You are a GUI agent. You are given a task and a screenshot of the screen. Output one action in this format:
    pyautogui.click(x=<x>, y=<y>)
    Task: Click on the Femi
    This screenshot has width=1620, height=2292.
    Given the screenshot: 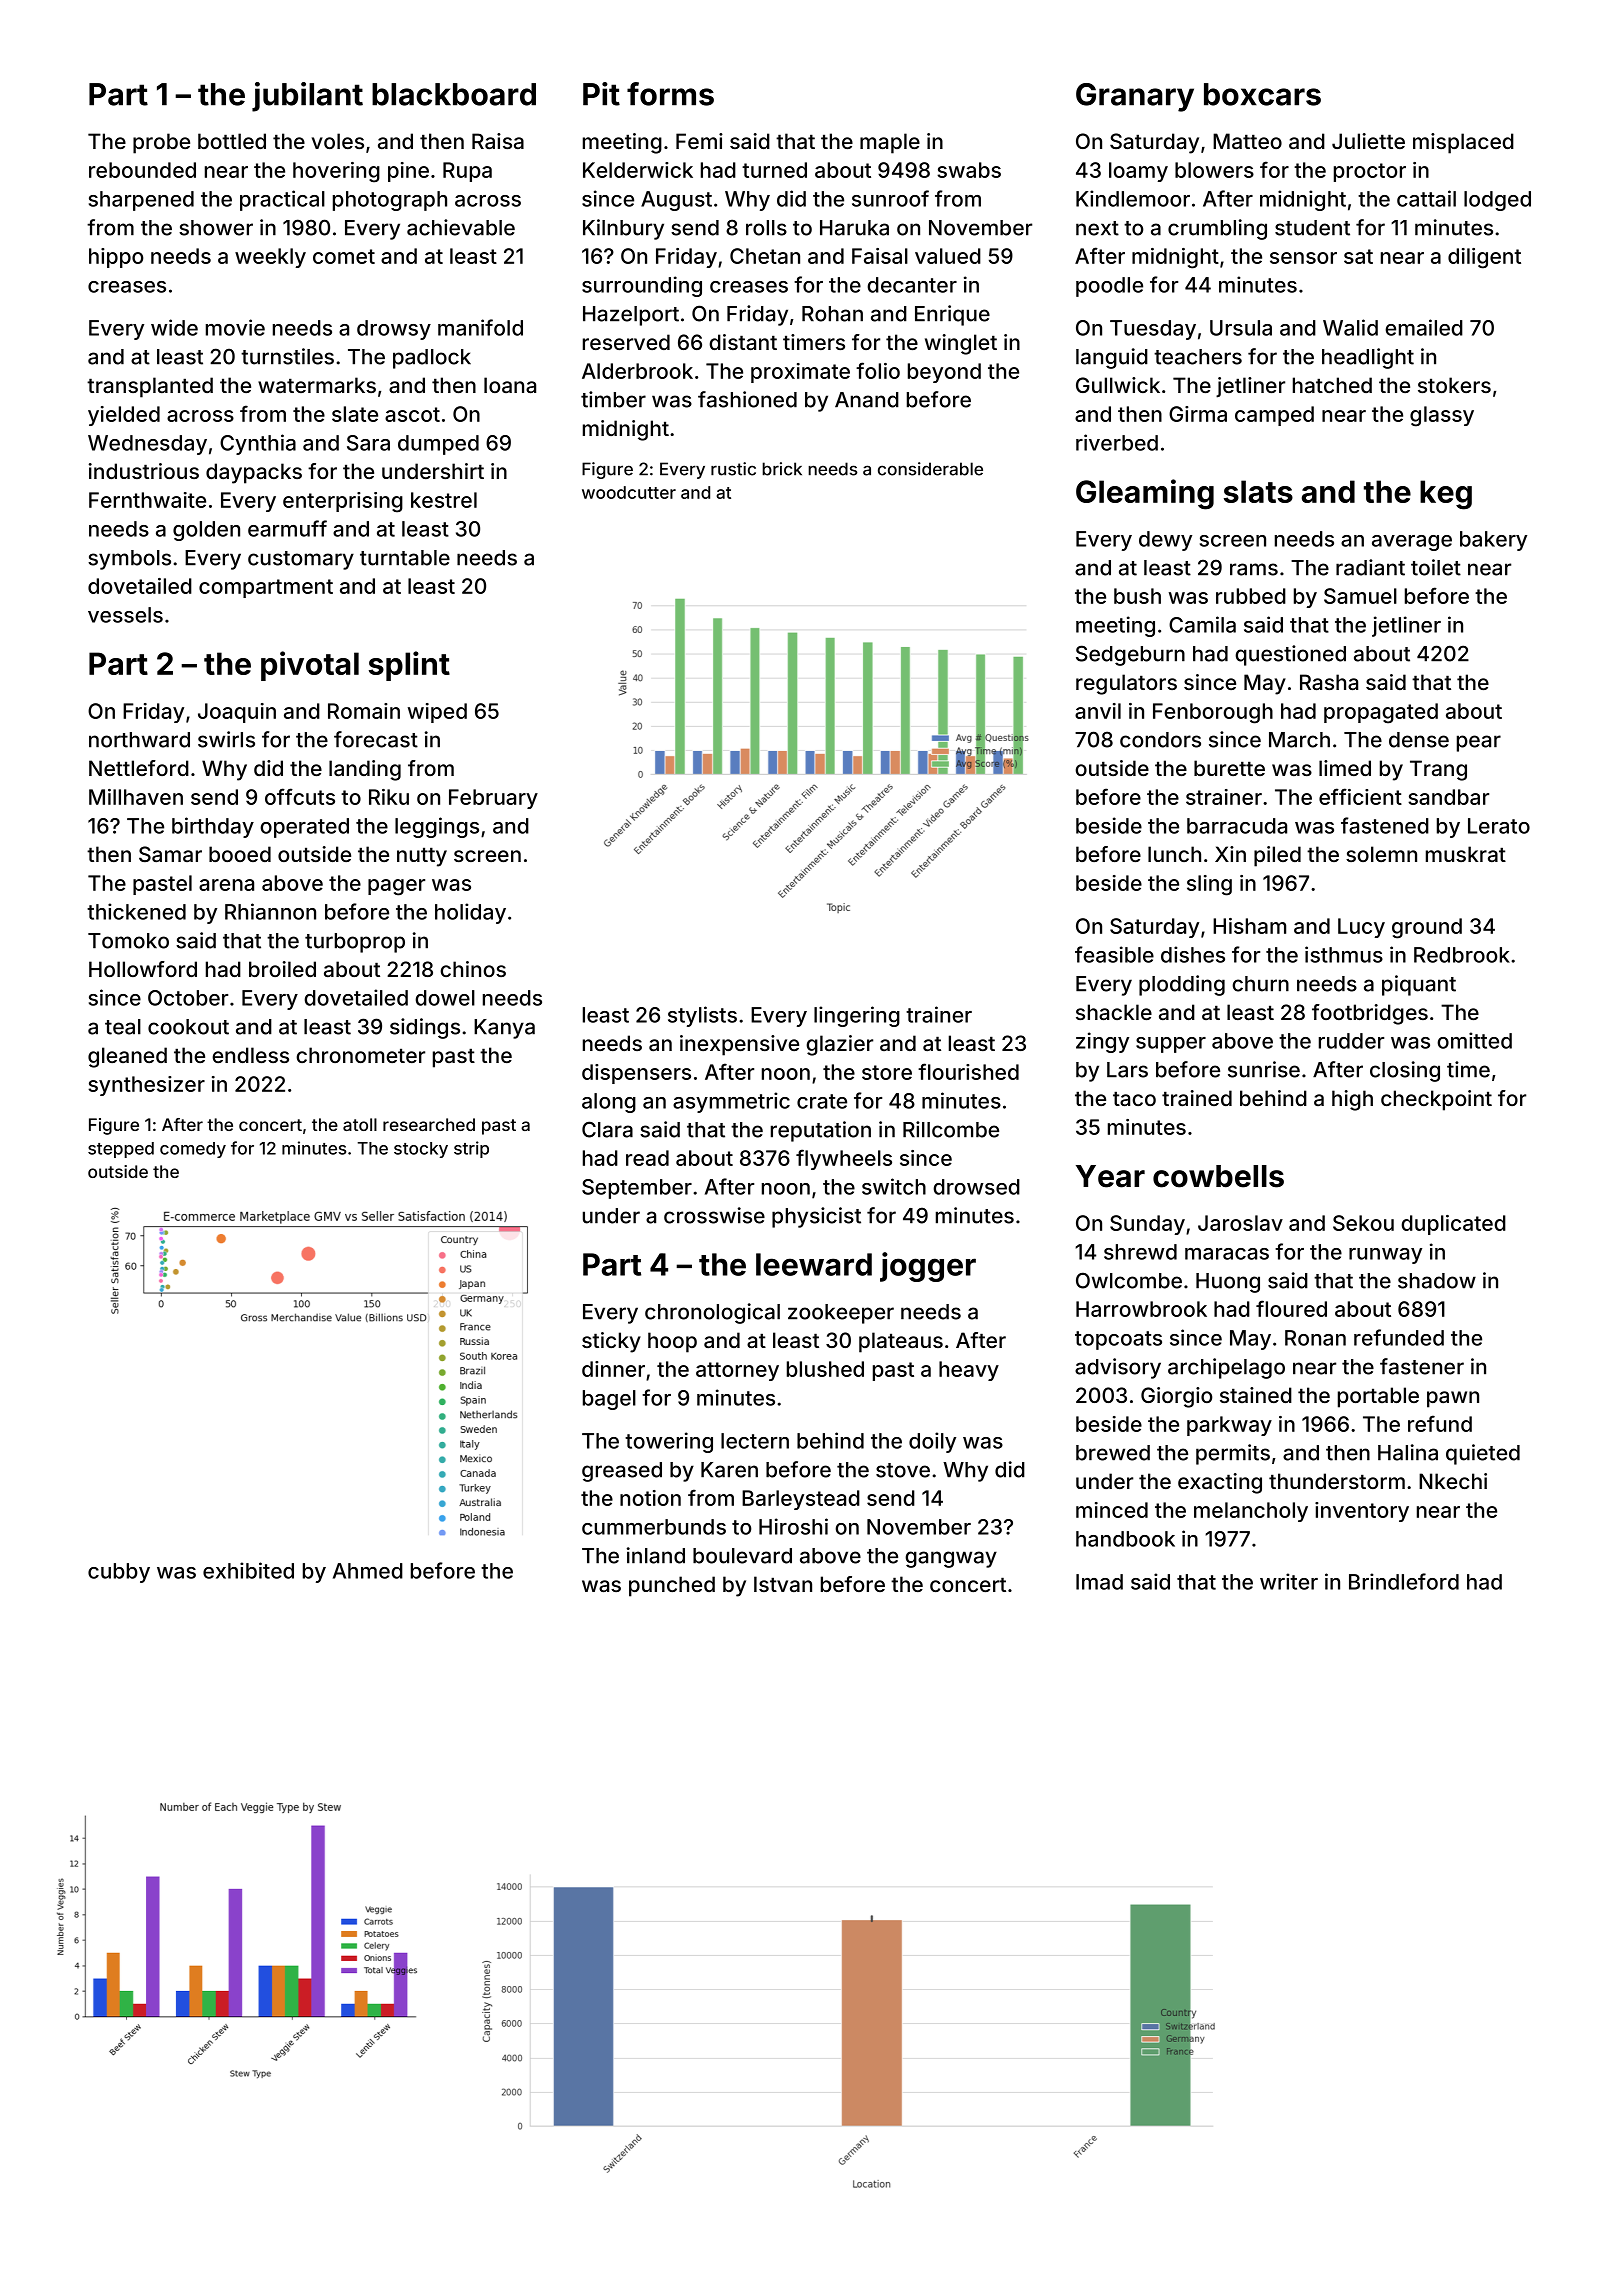 What is the action you would take?
    pyautogui.click(x=699, y=141)
